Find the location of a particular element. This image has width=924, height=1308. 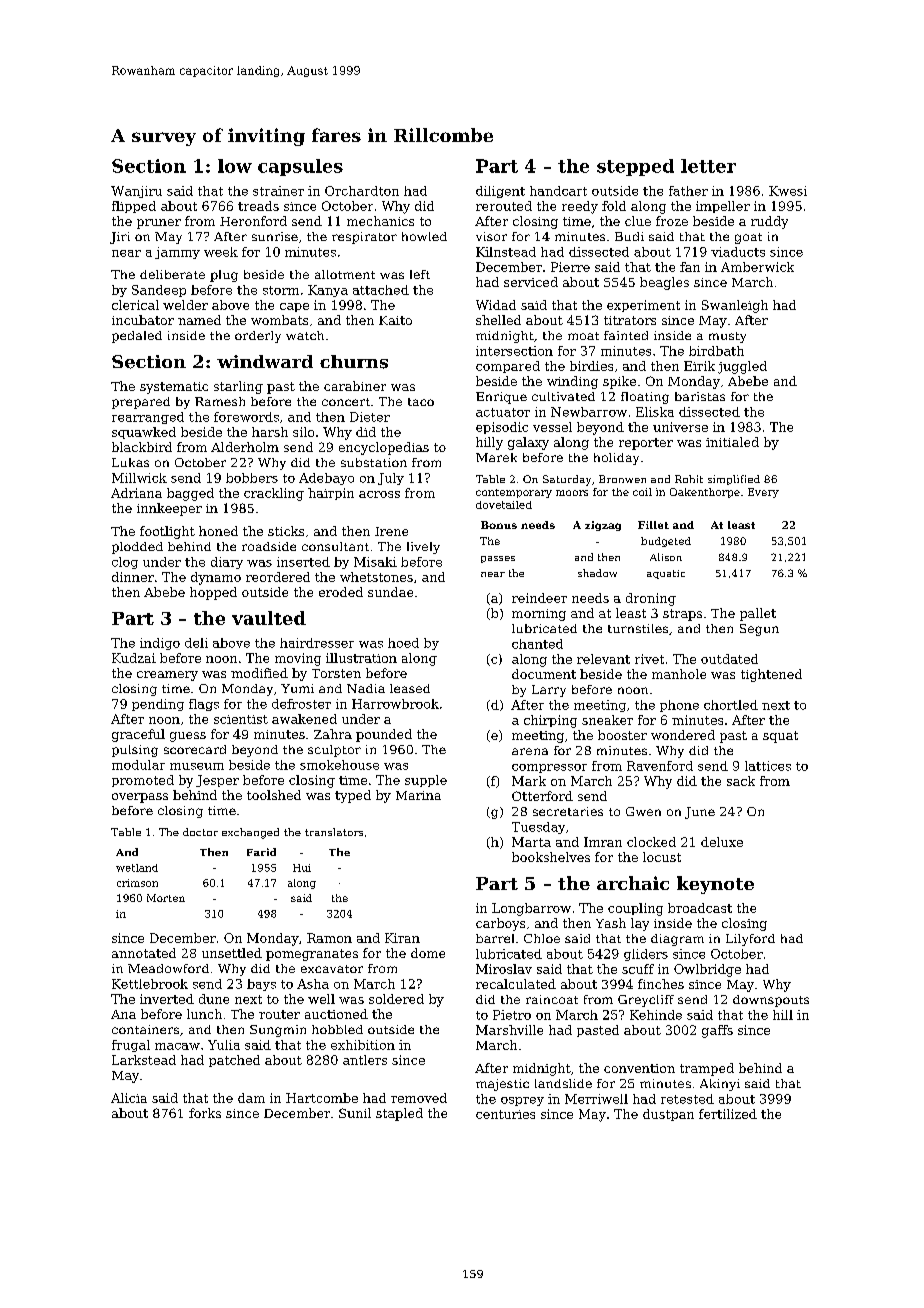

modified is located at coordinates (259, 673).
